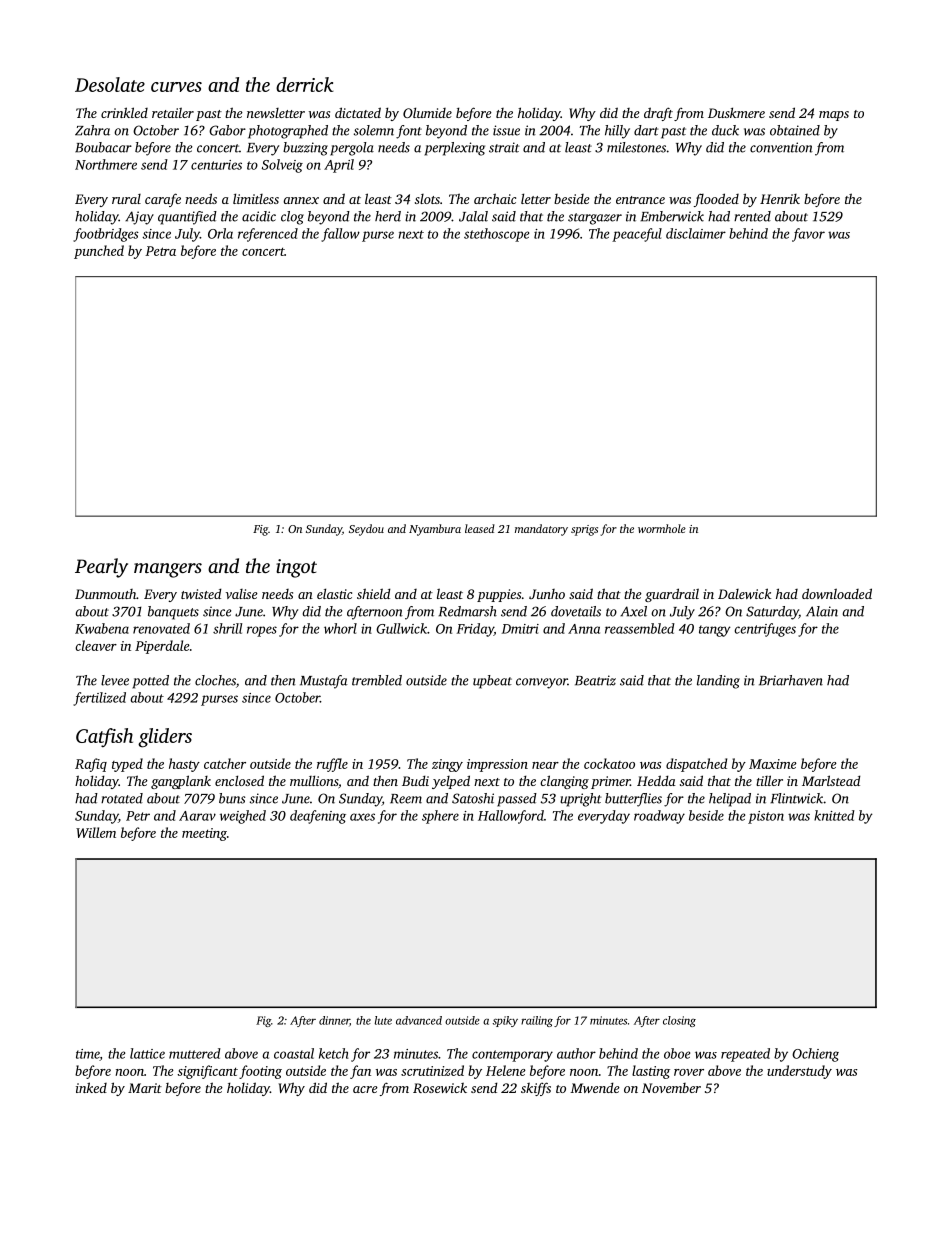  I want to click on ingot, so click(296, 568).
